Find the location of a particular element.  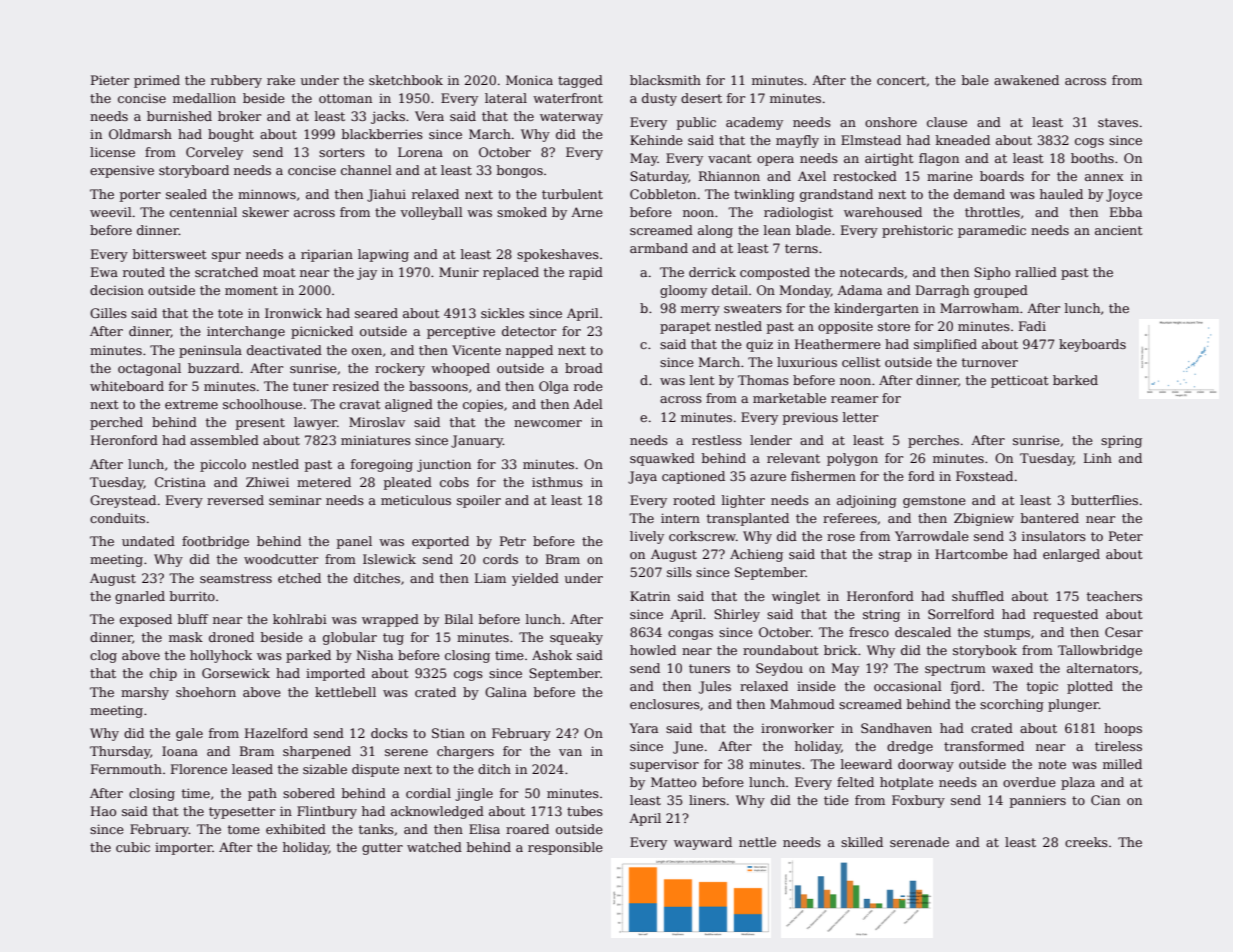

spring is located at coordinates (1121, 442).
